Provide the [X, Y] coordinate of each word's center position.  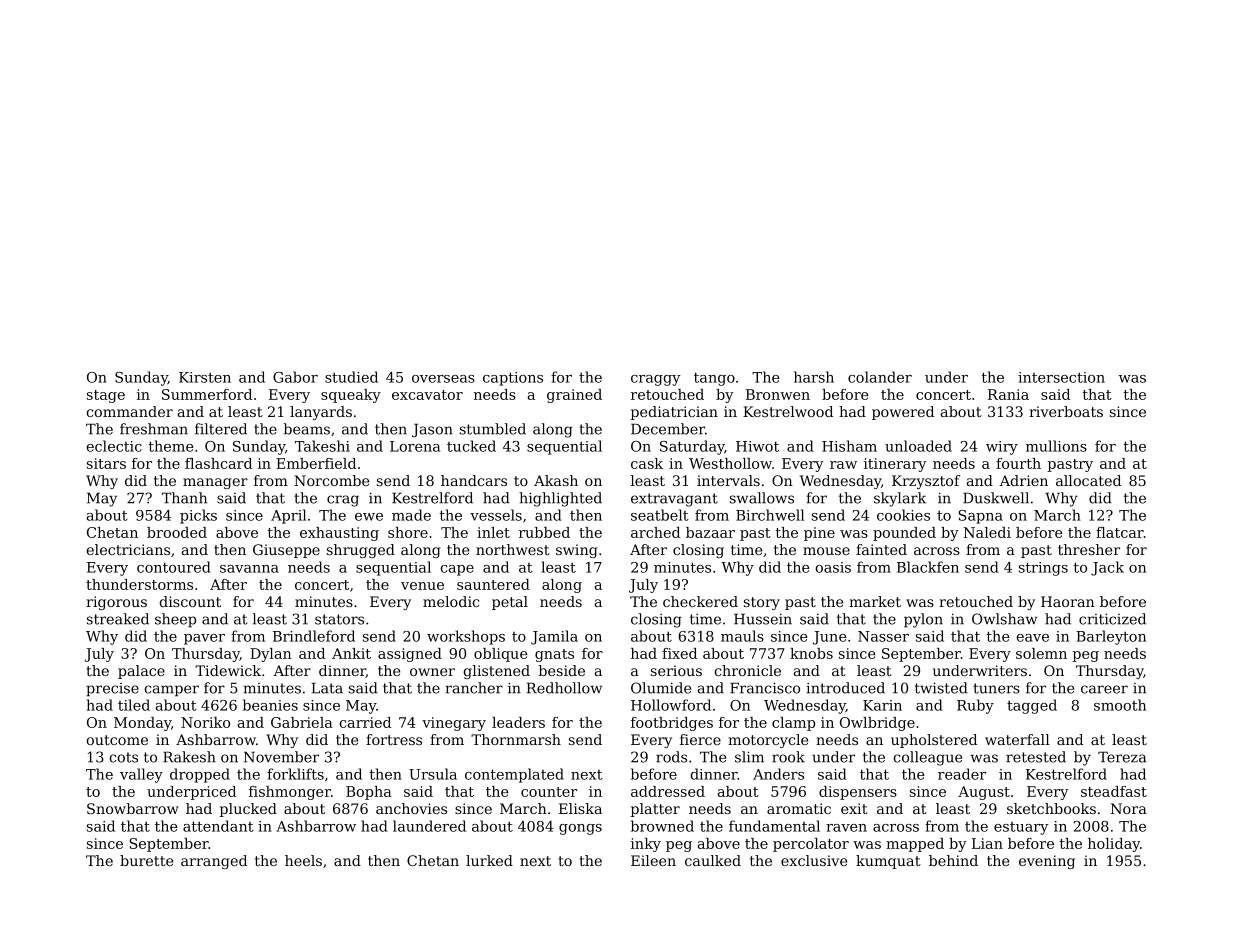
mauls [742, 636]
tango [714, 379]
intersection [1061, 377]
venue [422, 586]
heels [303, 860]
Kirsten [205, 377]
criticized [1112, 619]
